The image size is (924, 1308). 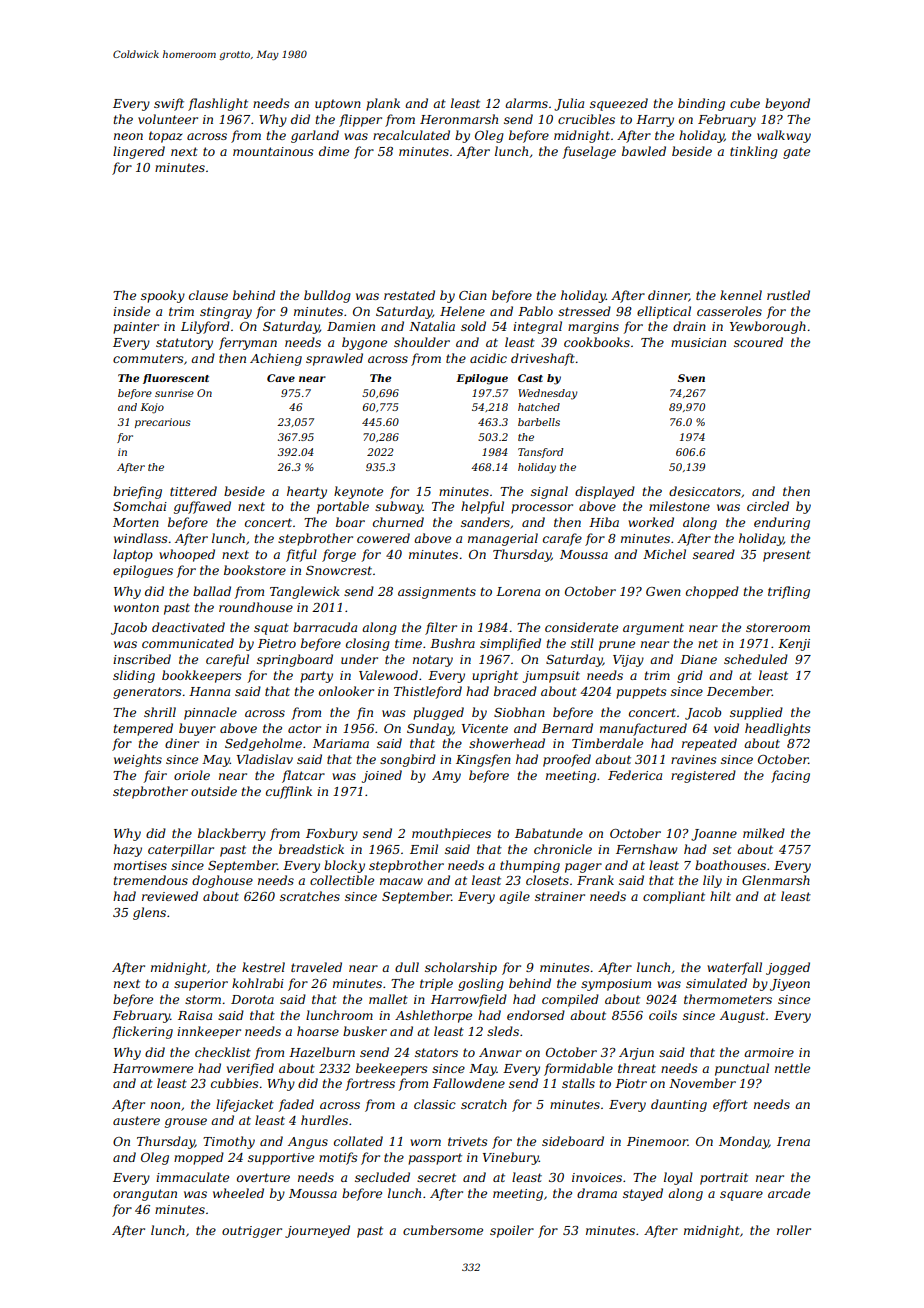 I want to click on busker, so click(x=365, y=1031).
